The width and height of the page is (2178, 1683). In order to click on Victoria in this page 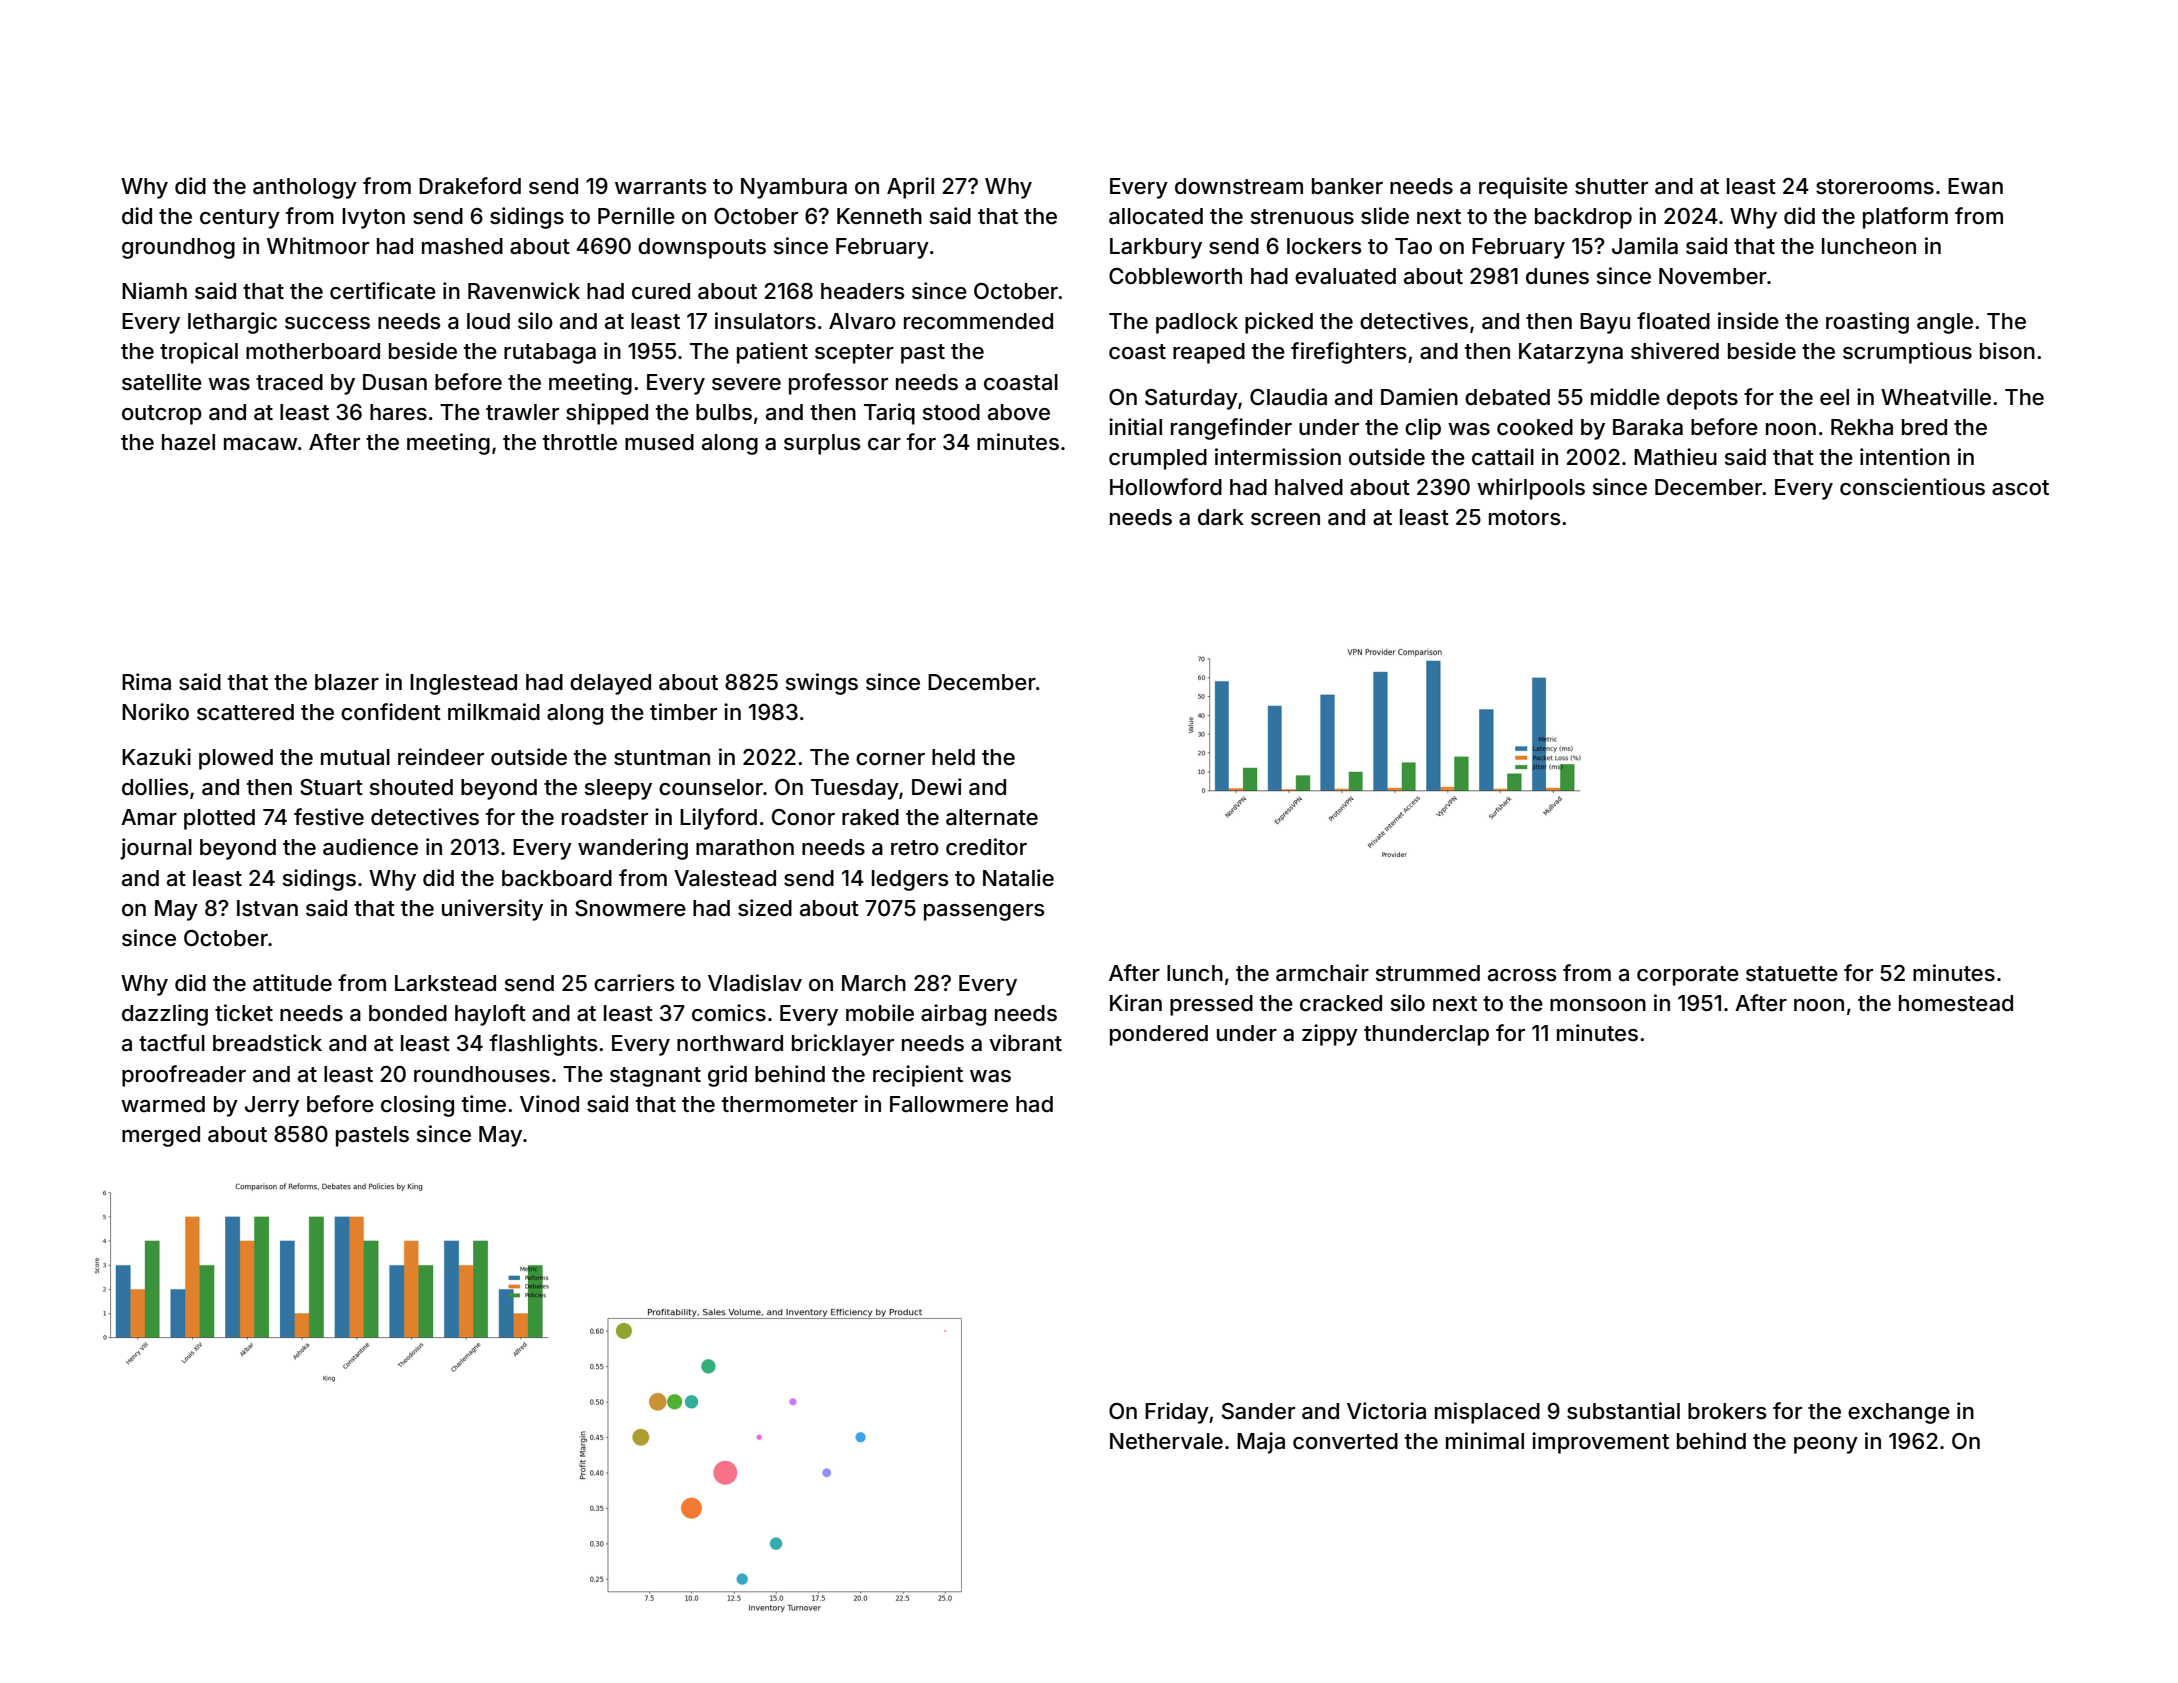, I will do `click(1386, 1410)`.
